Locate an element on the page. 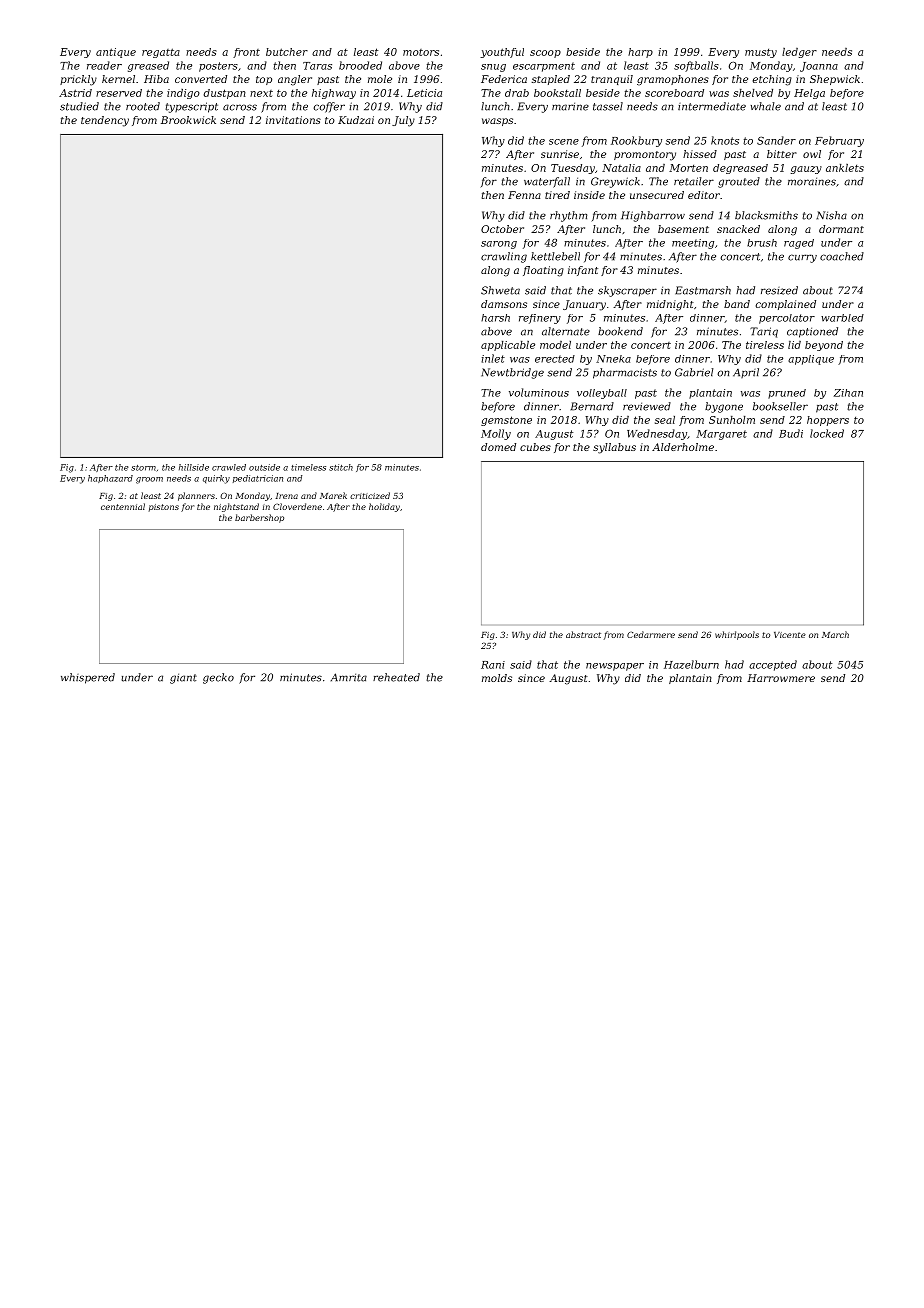 The width and height of the page is (924, 1308). tendency is located at coordinates (105, 121).
